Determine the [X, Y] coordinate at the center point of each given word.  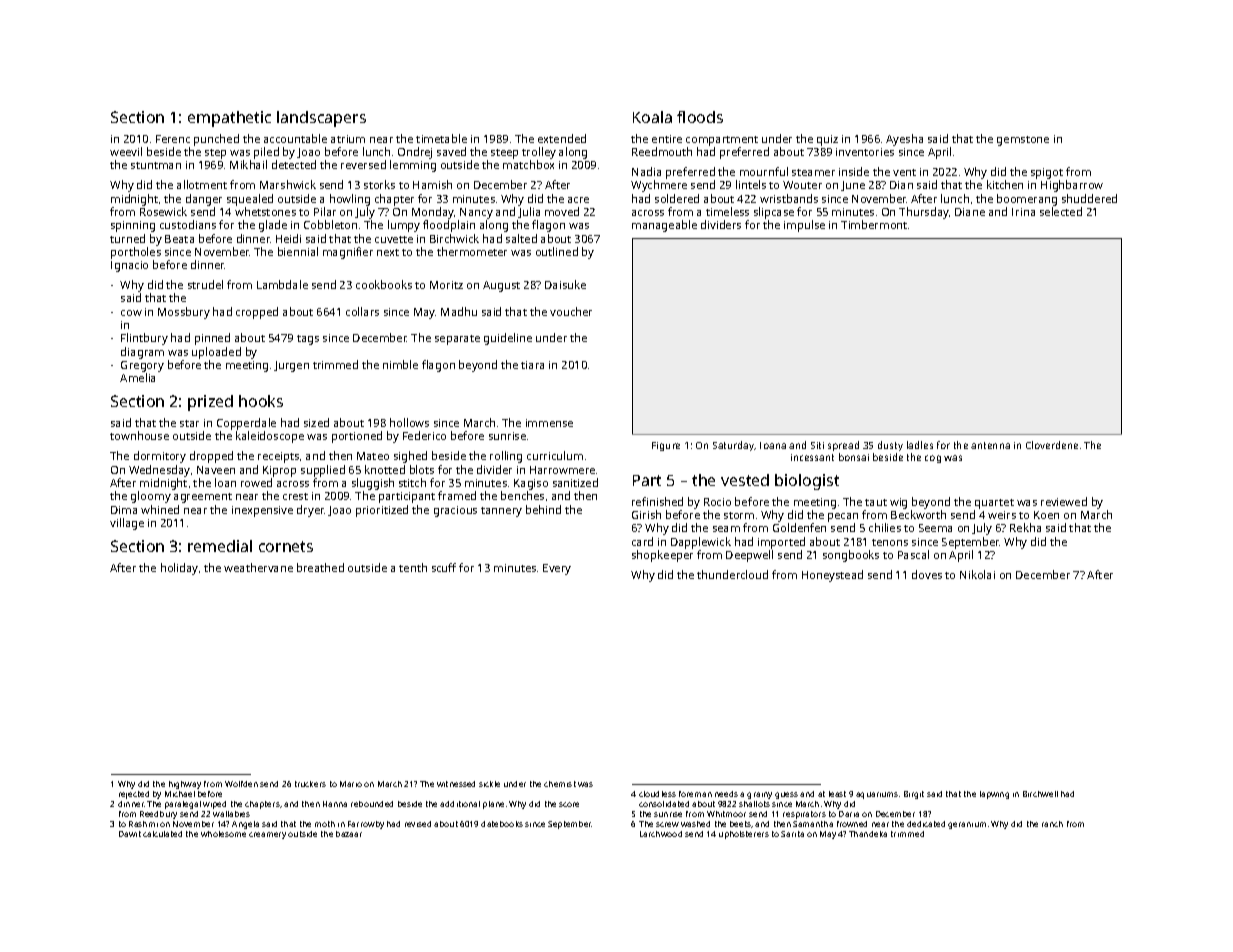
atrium [348, 139]
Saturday [734, 446]
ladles [920, 445]
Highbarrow [1072, 186]
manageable [664, 226]
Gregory [142, 366]
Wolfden [241, 784]
